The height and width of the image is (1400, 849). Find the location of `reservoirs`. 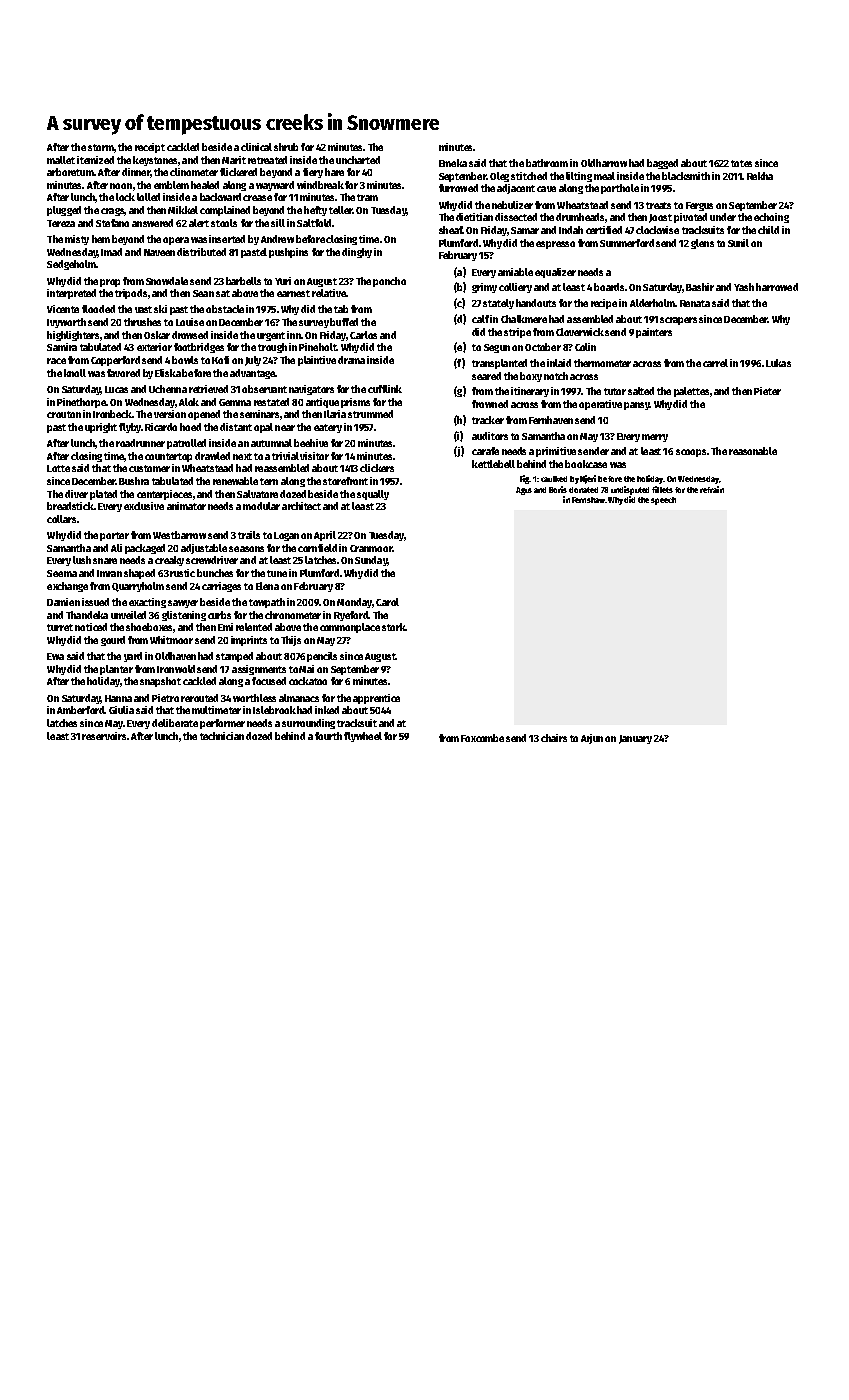

reservoirs is located at coordinates (104, 736).
